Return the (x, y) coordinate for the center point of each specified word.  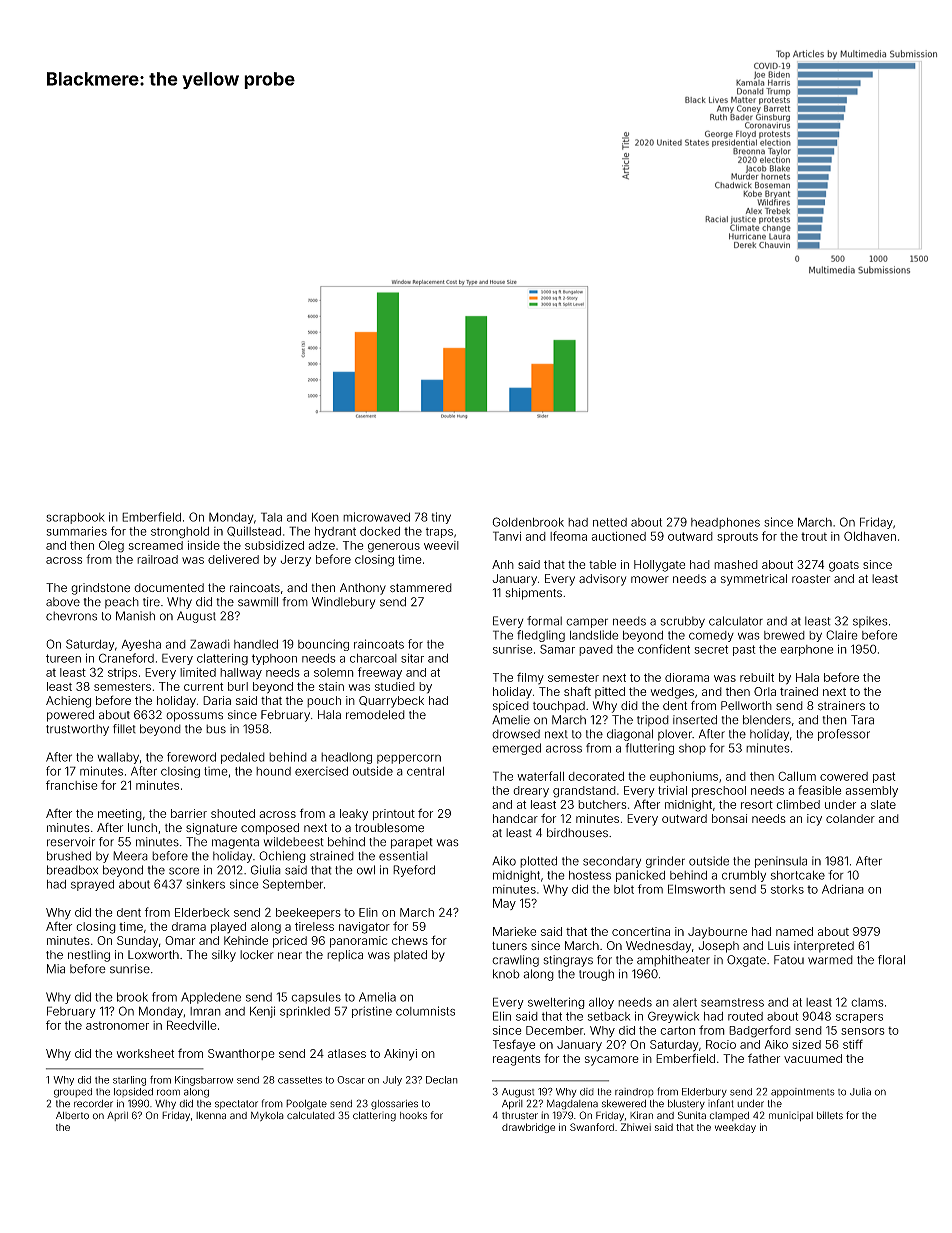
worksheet (145, 1053)
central (425, 771)
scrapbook (75, 518)
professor (844, 735)
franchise (71, 785)
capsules (316, 998)
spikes (870, 622)
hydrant (335, 532)
